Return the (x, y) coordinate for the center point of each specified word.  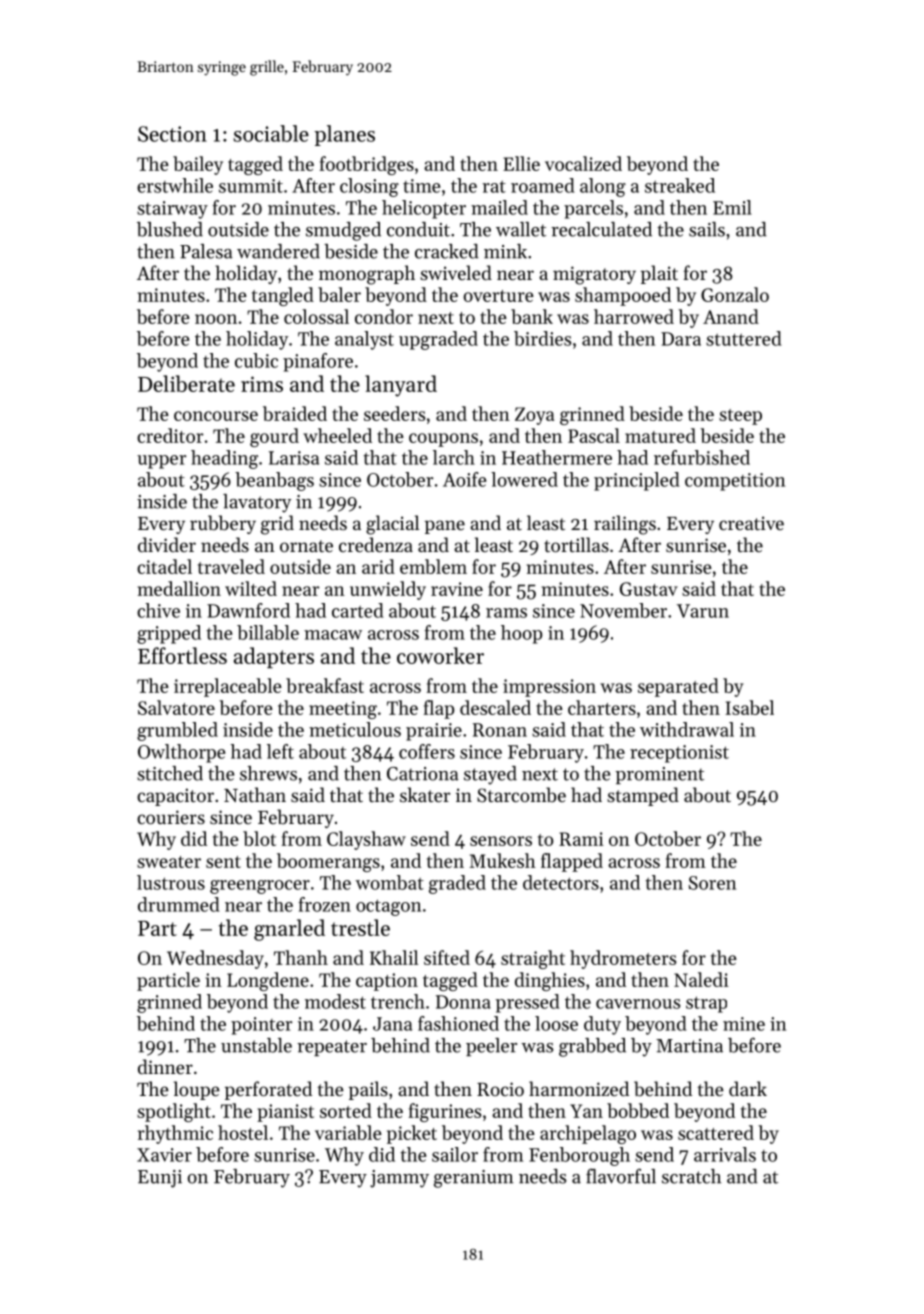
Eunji (160, 1179)
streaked (680, 185)
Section (172, 134)
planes (344, 135)
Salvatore (176, 707)
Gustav (649, 589)
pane (445, 527)
